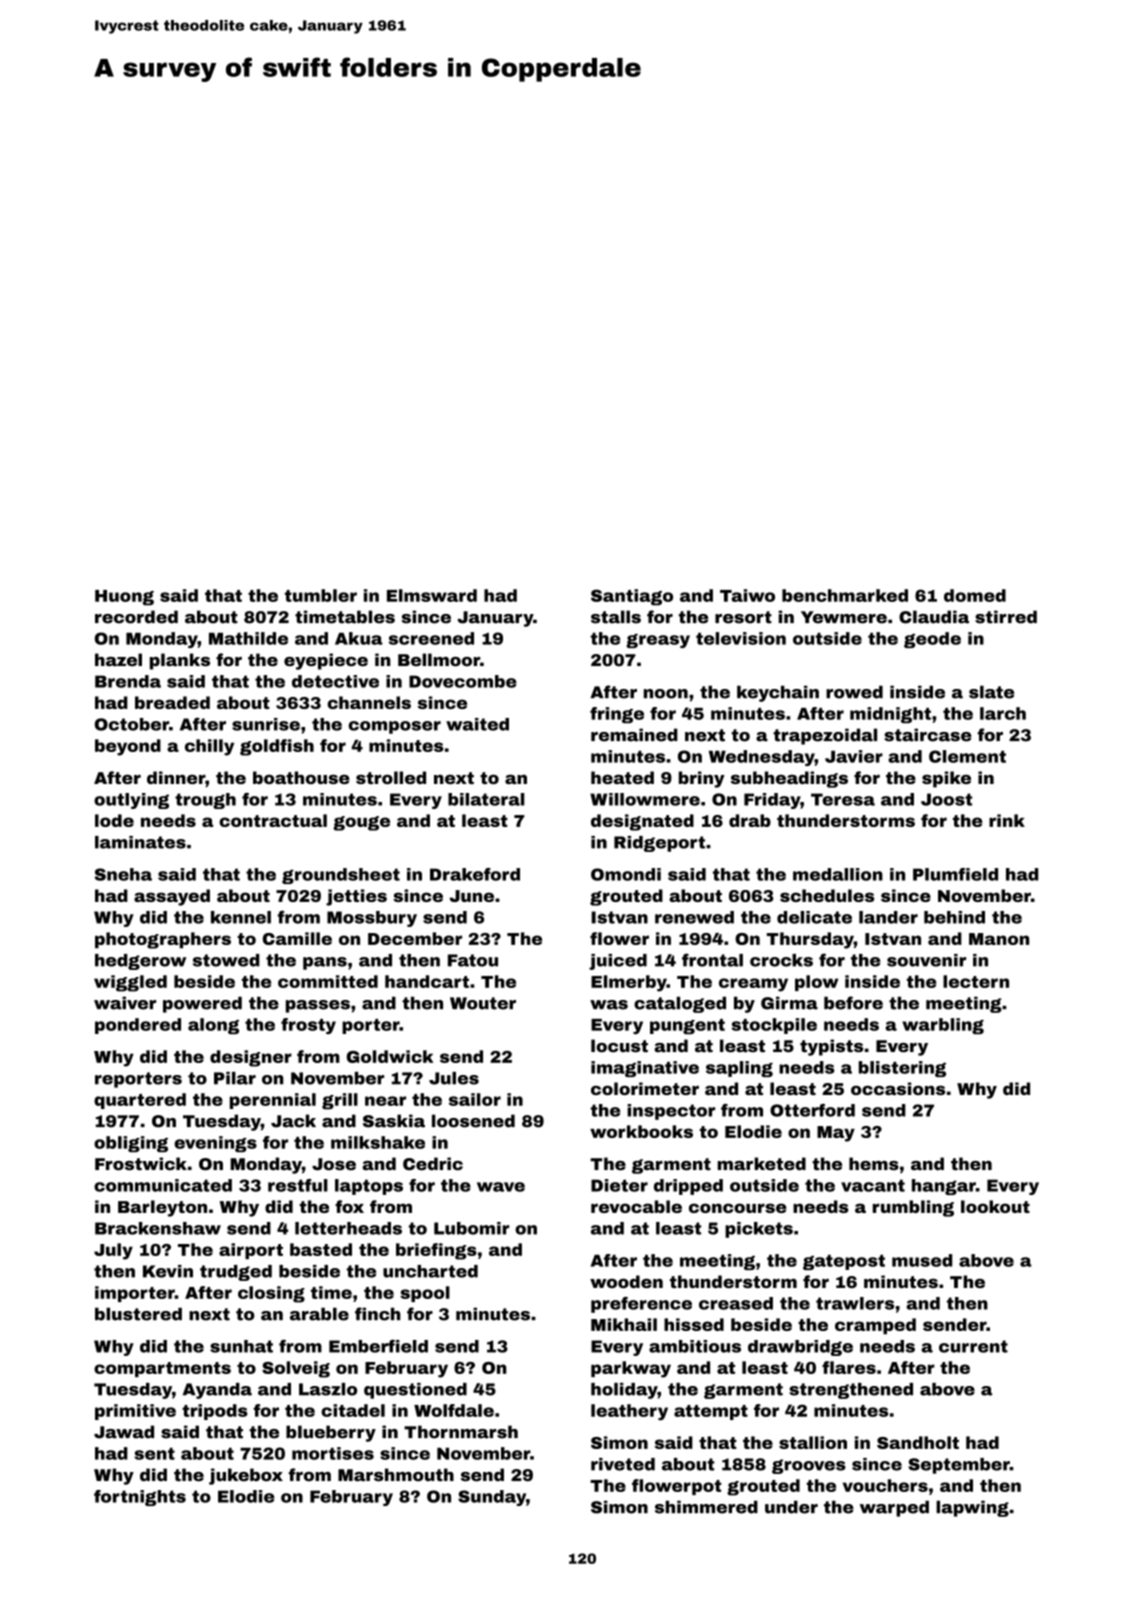 This page has height=1605, width=1135. Describe the element at coordinates (898, 1088) in the page. I see `occasions` at that location.
